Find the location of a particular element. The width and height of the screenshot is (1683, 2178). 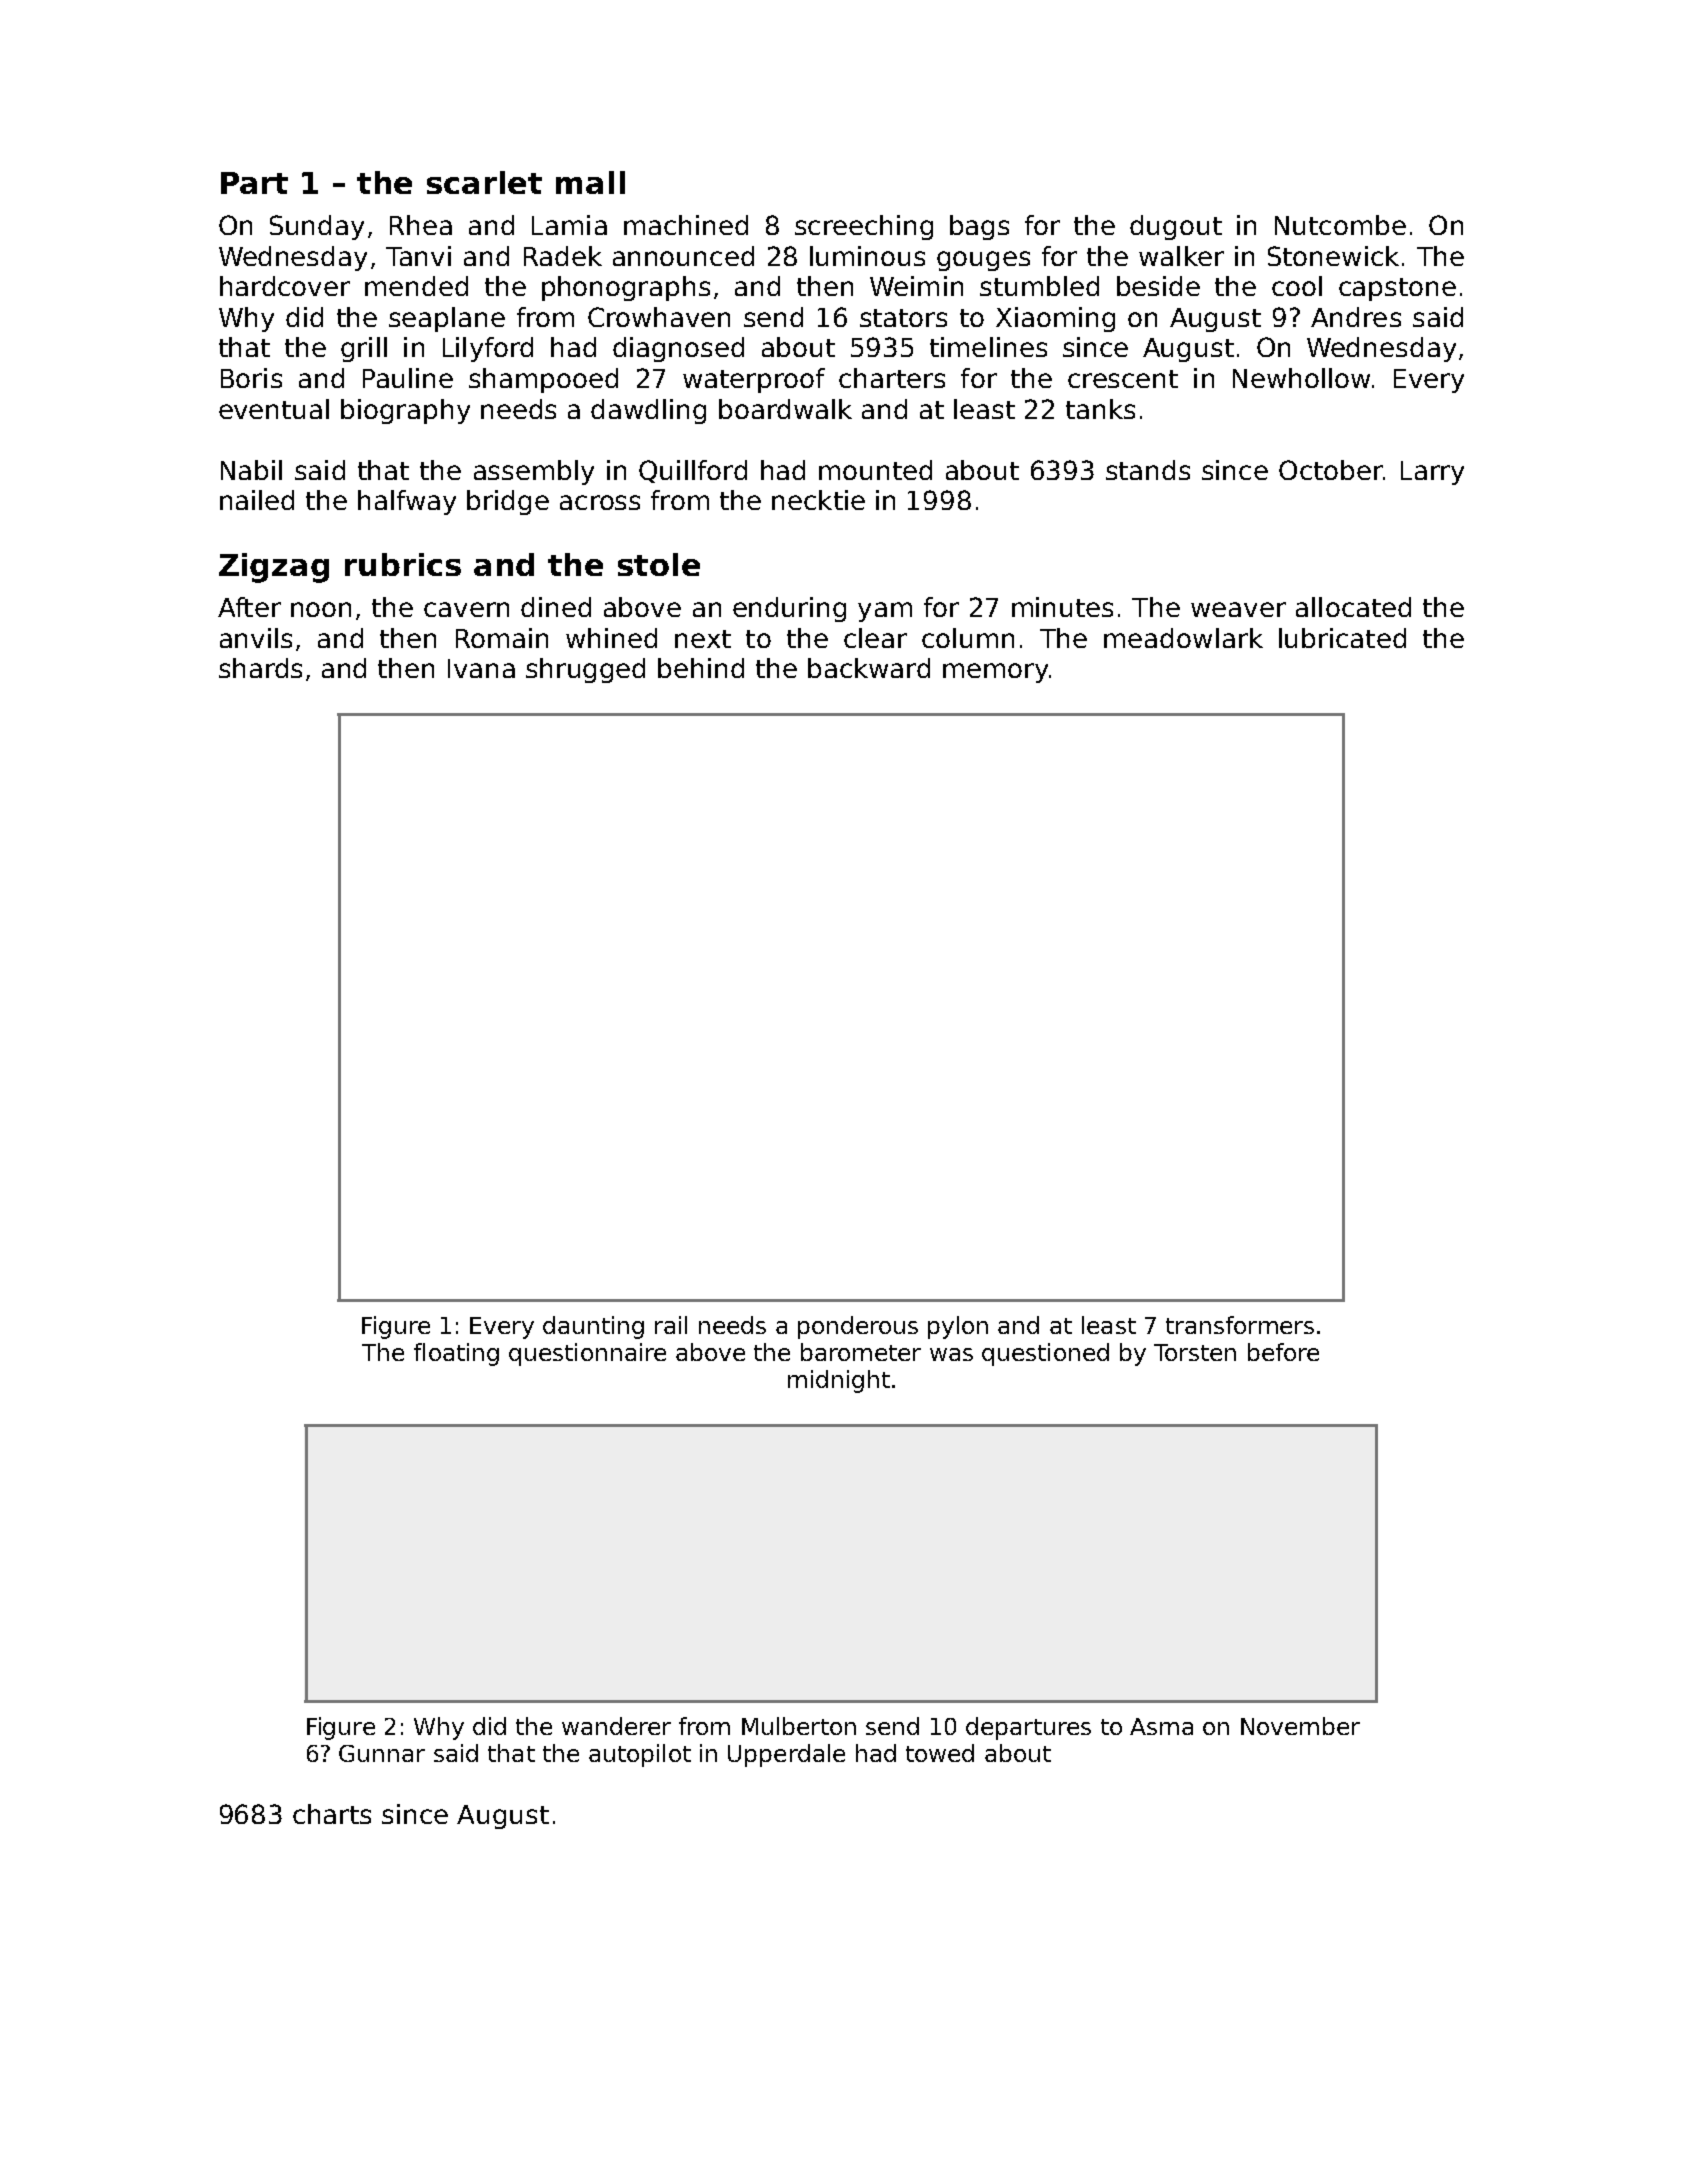

daunting is located at coordinates (593, 1327).
